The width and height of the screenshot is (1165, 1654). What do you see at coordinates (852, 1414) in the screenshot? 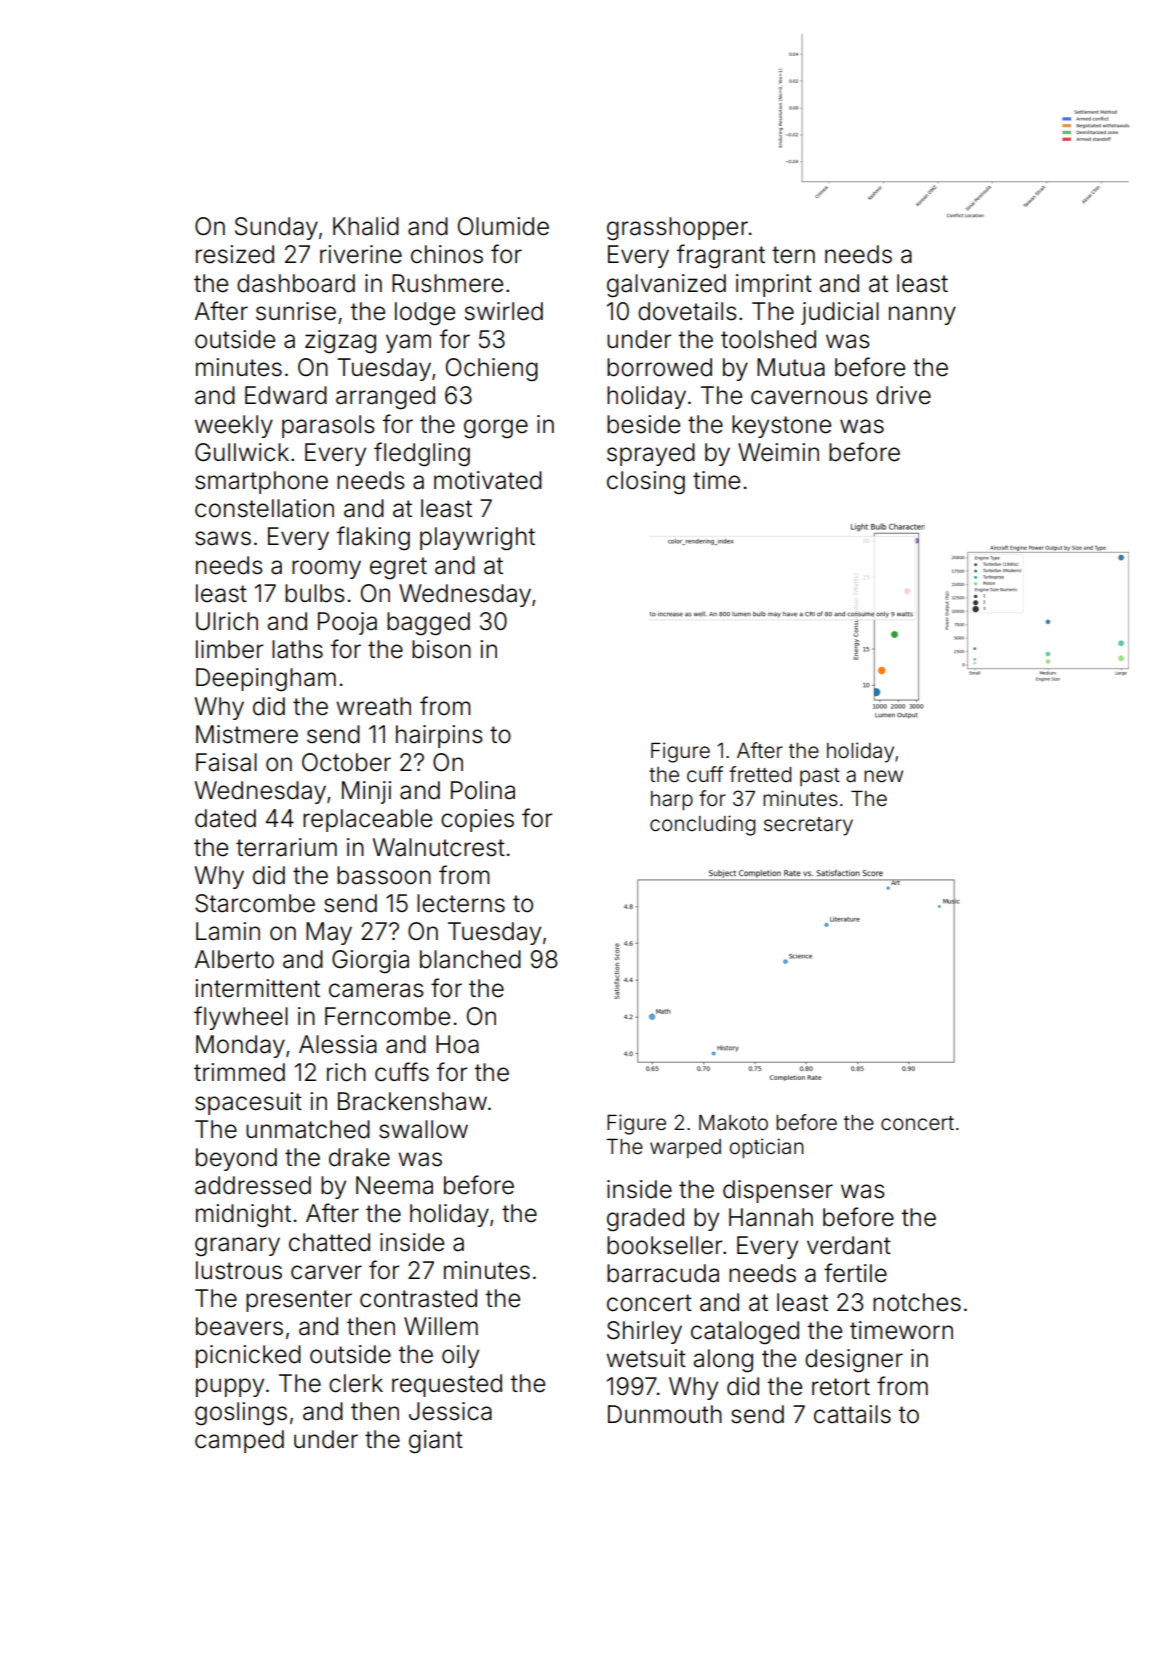
I see `cattails` at bounding box center [852, 1414].
